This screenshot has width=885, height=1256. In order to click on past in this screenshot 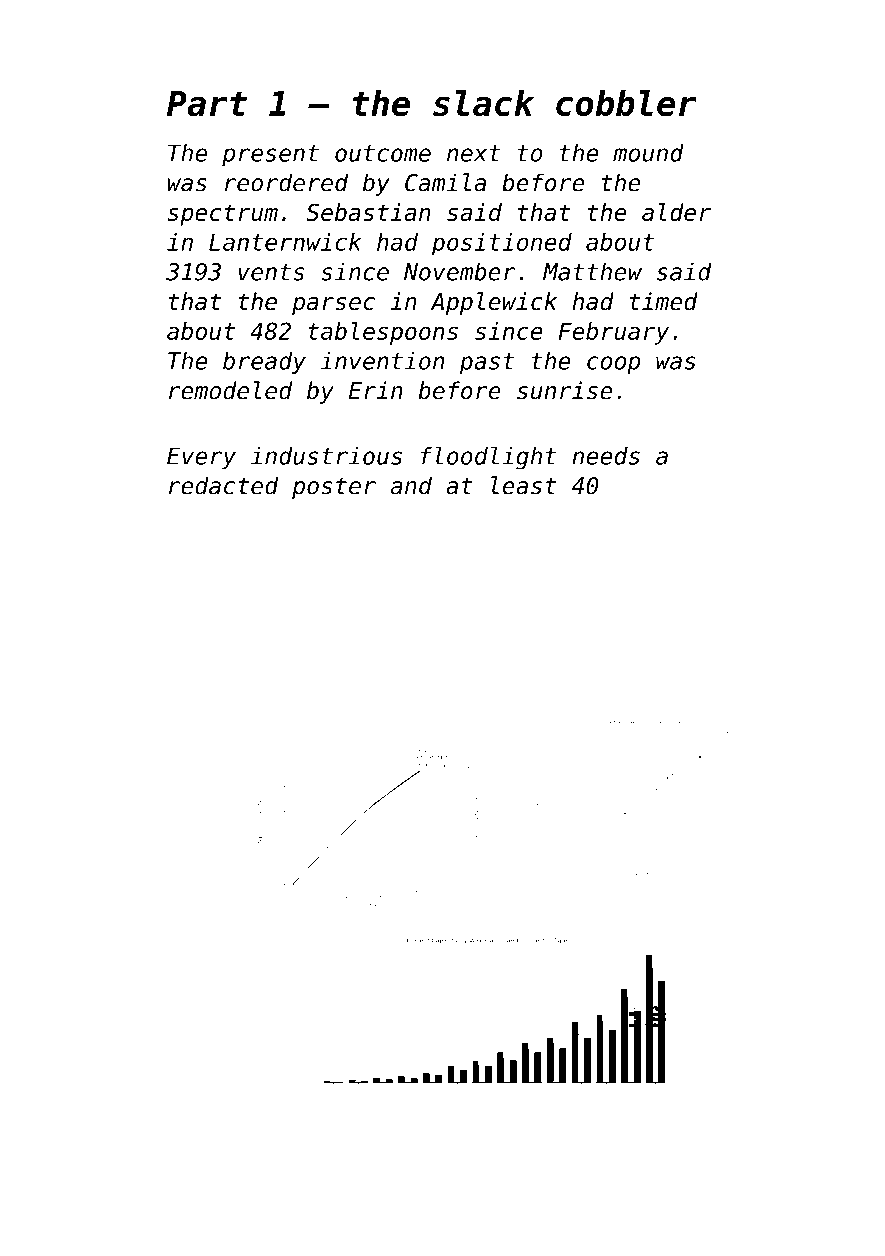, I will do `click(487, 363)`.
